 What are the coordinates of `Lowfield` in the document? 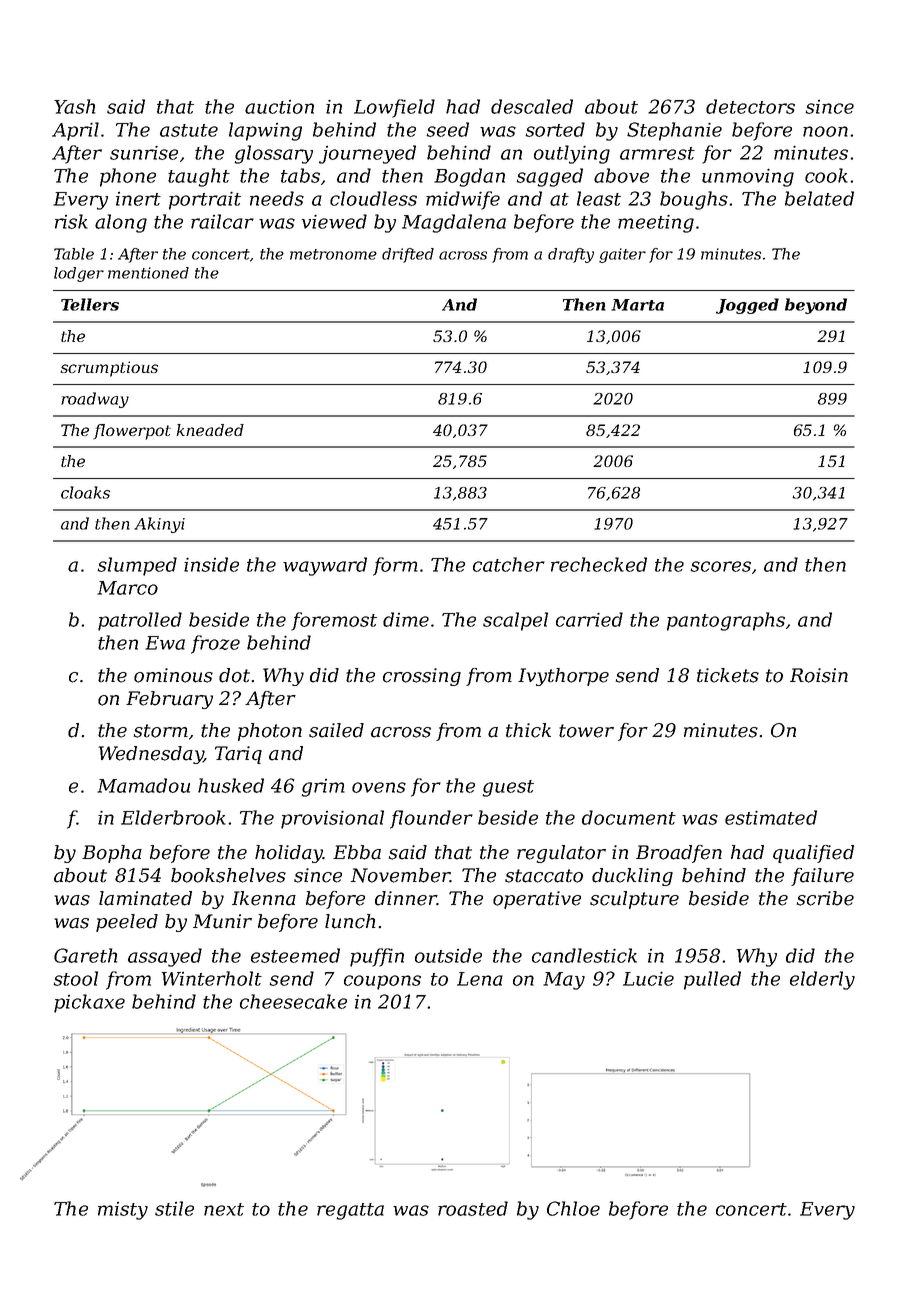 It's located at (394, 108).
